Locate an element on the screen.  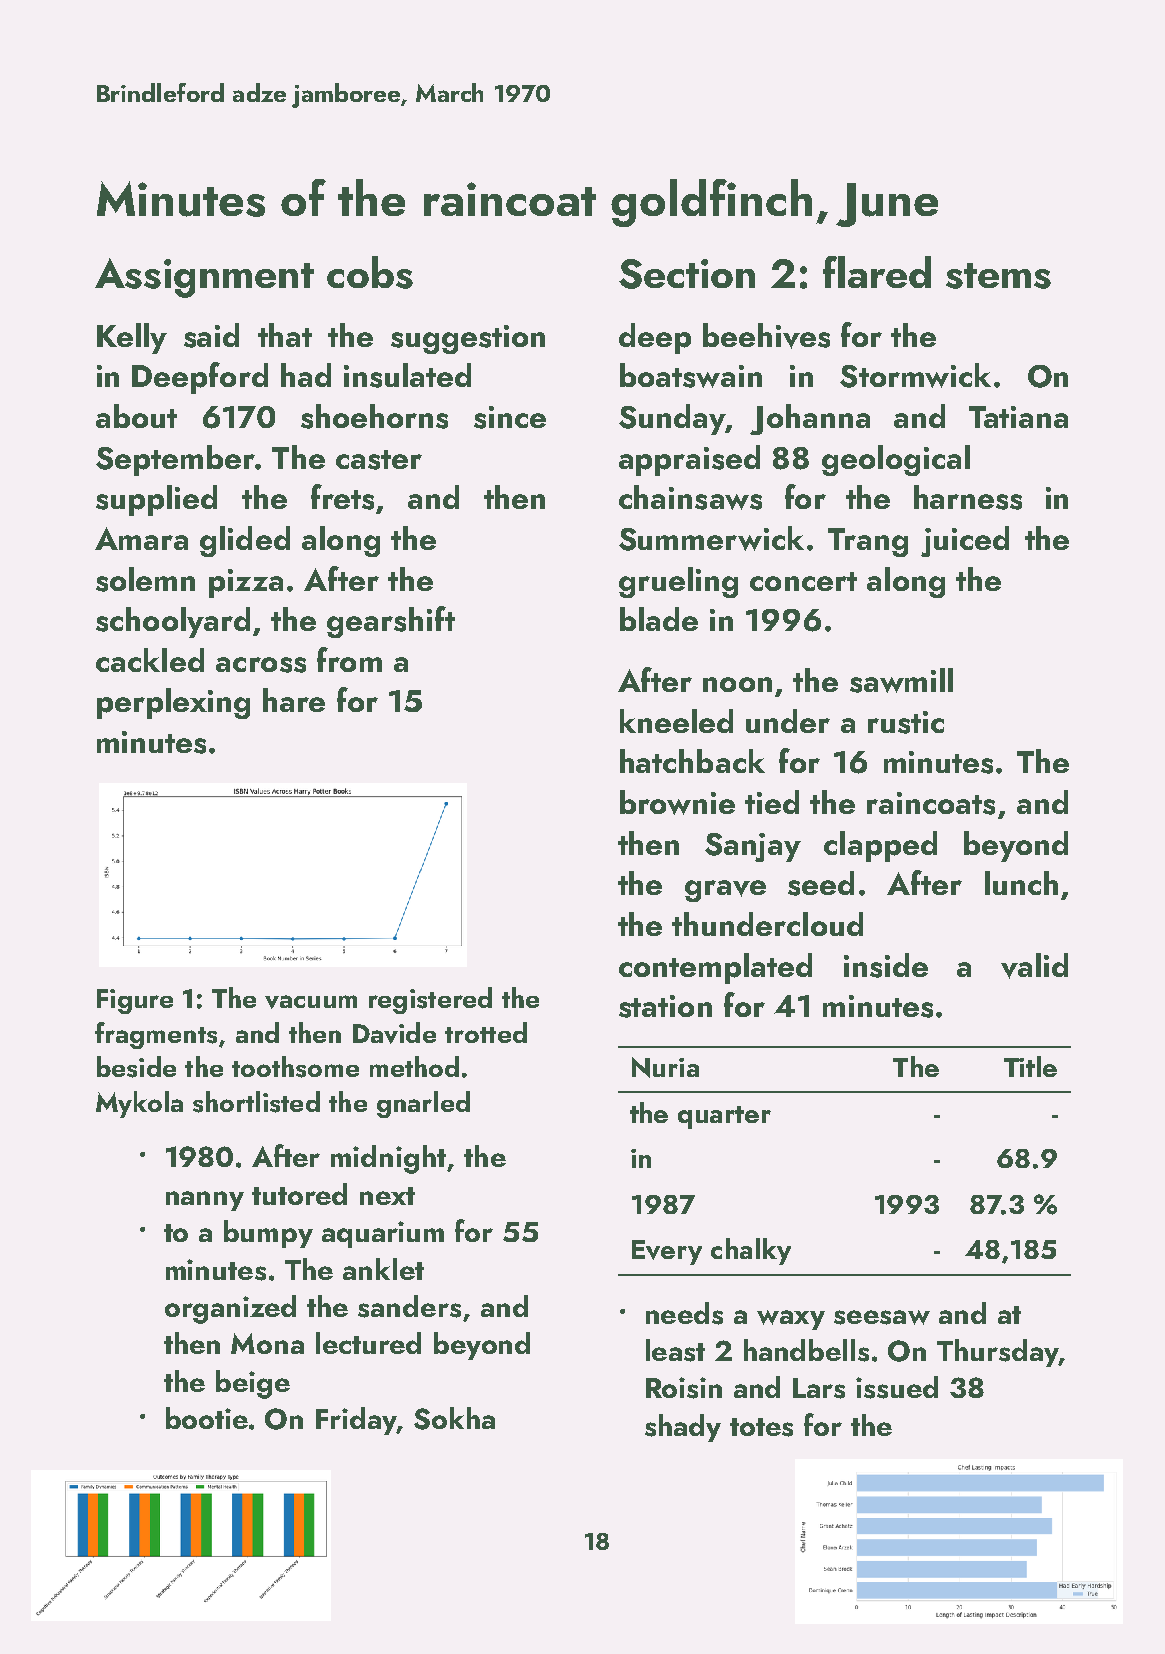
nanny is located at coordinates (205, 1201).
